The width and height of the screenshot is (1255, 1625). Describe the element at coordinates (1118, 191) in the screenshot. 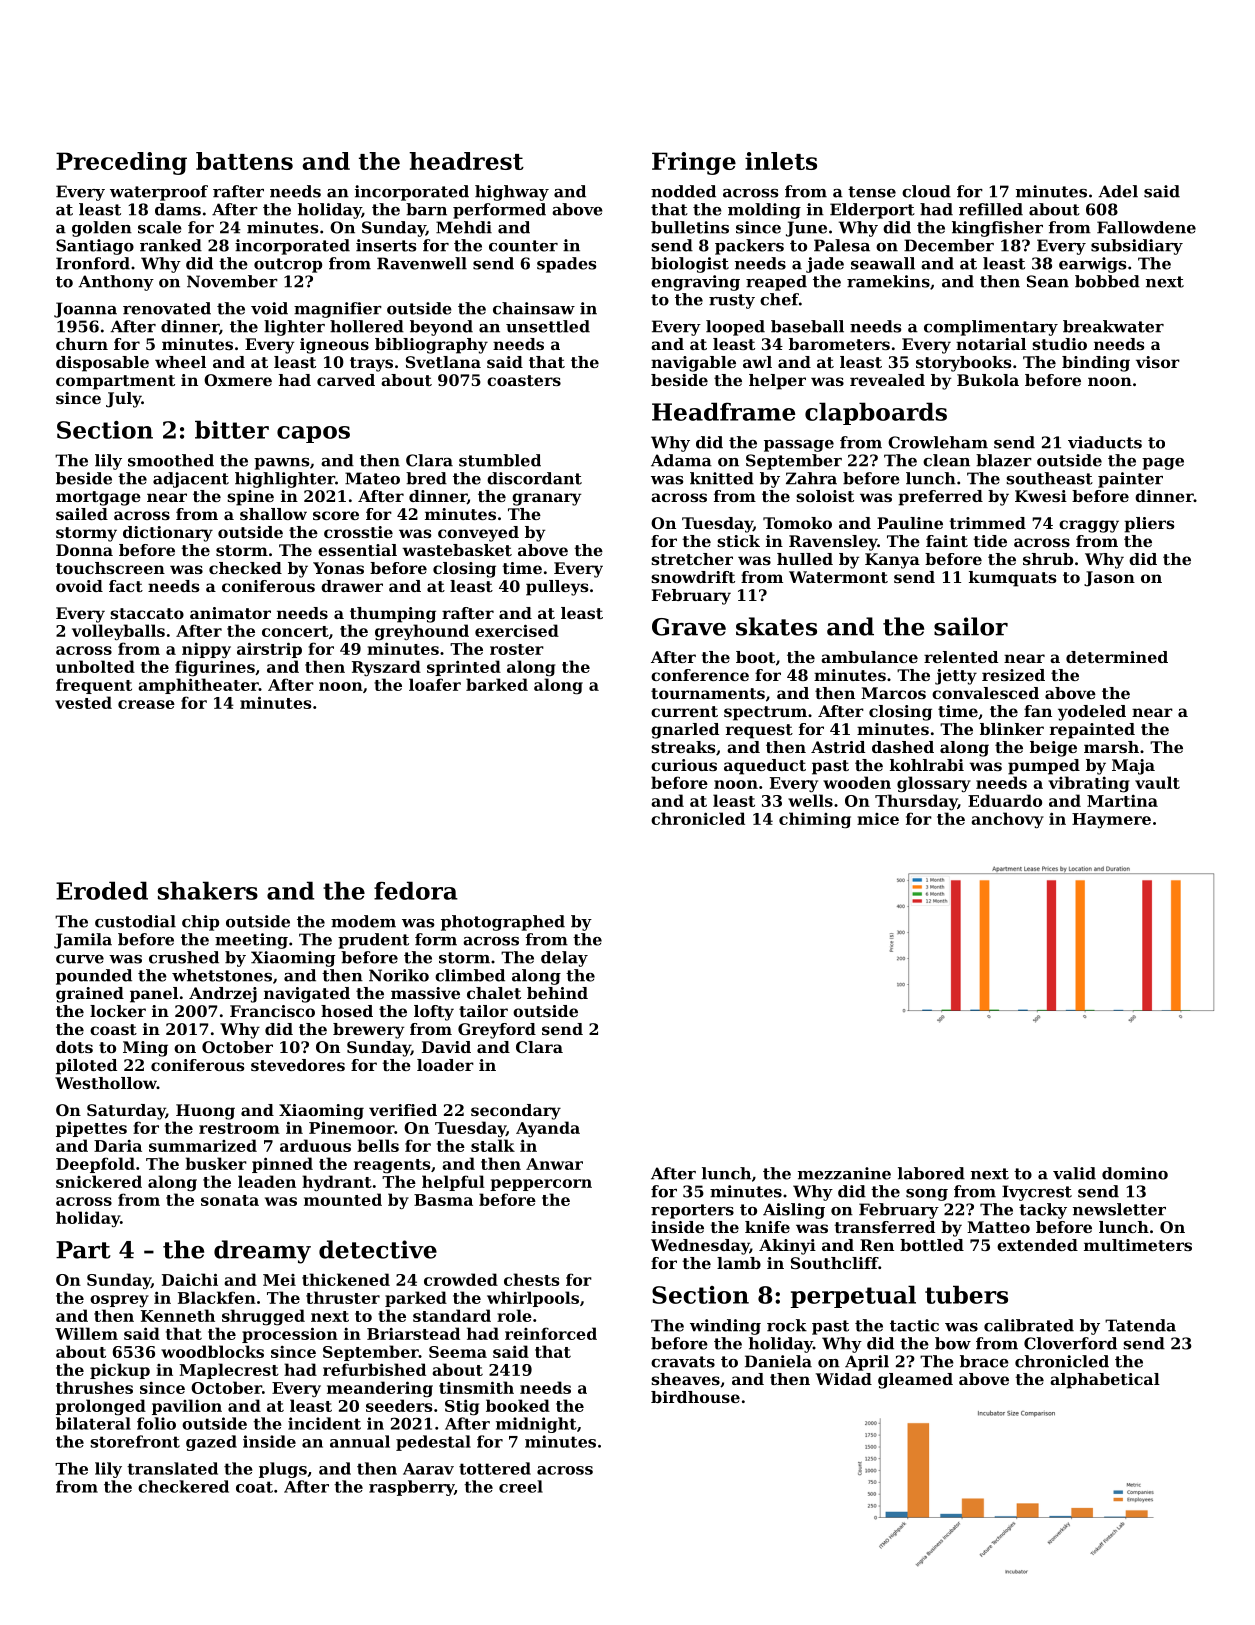

I see `Adel` at that location.
